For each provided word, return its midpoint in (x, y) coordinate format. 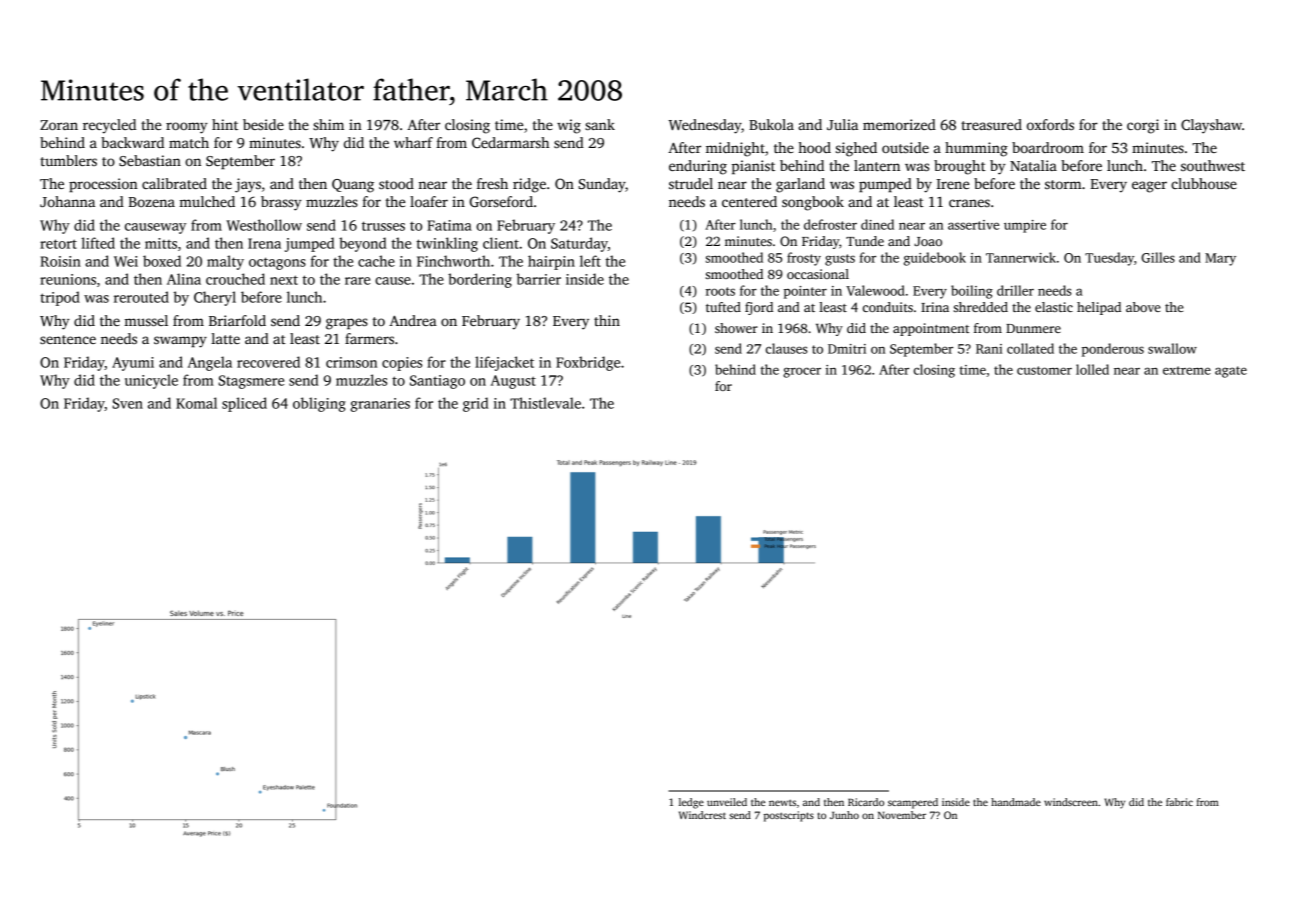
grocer (802, 372)
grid (475, 404)
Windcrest (702, 815)
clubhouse (1204, 183)
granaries (380, 405)
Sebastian (150, 160)
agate (1231, 372)
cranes (969, 203)
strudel (691, 183)
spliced (244, 404)
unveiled (727, 802)
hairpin (551, 262)
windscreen (1071, 802)
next (284, 280)
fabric (1179, 802)
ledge (691, 803)
